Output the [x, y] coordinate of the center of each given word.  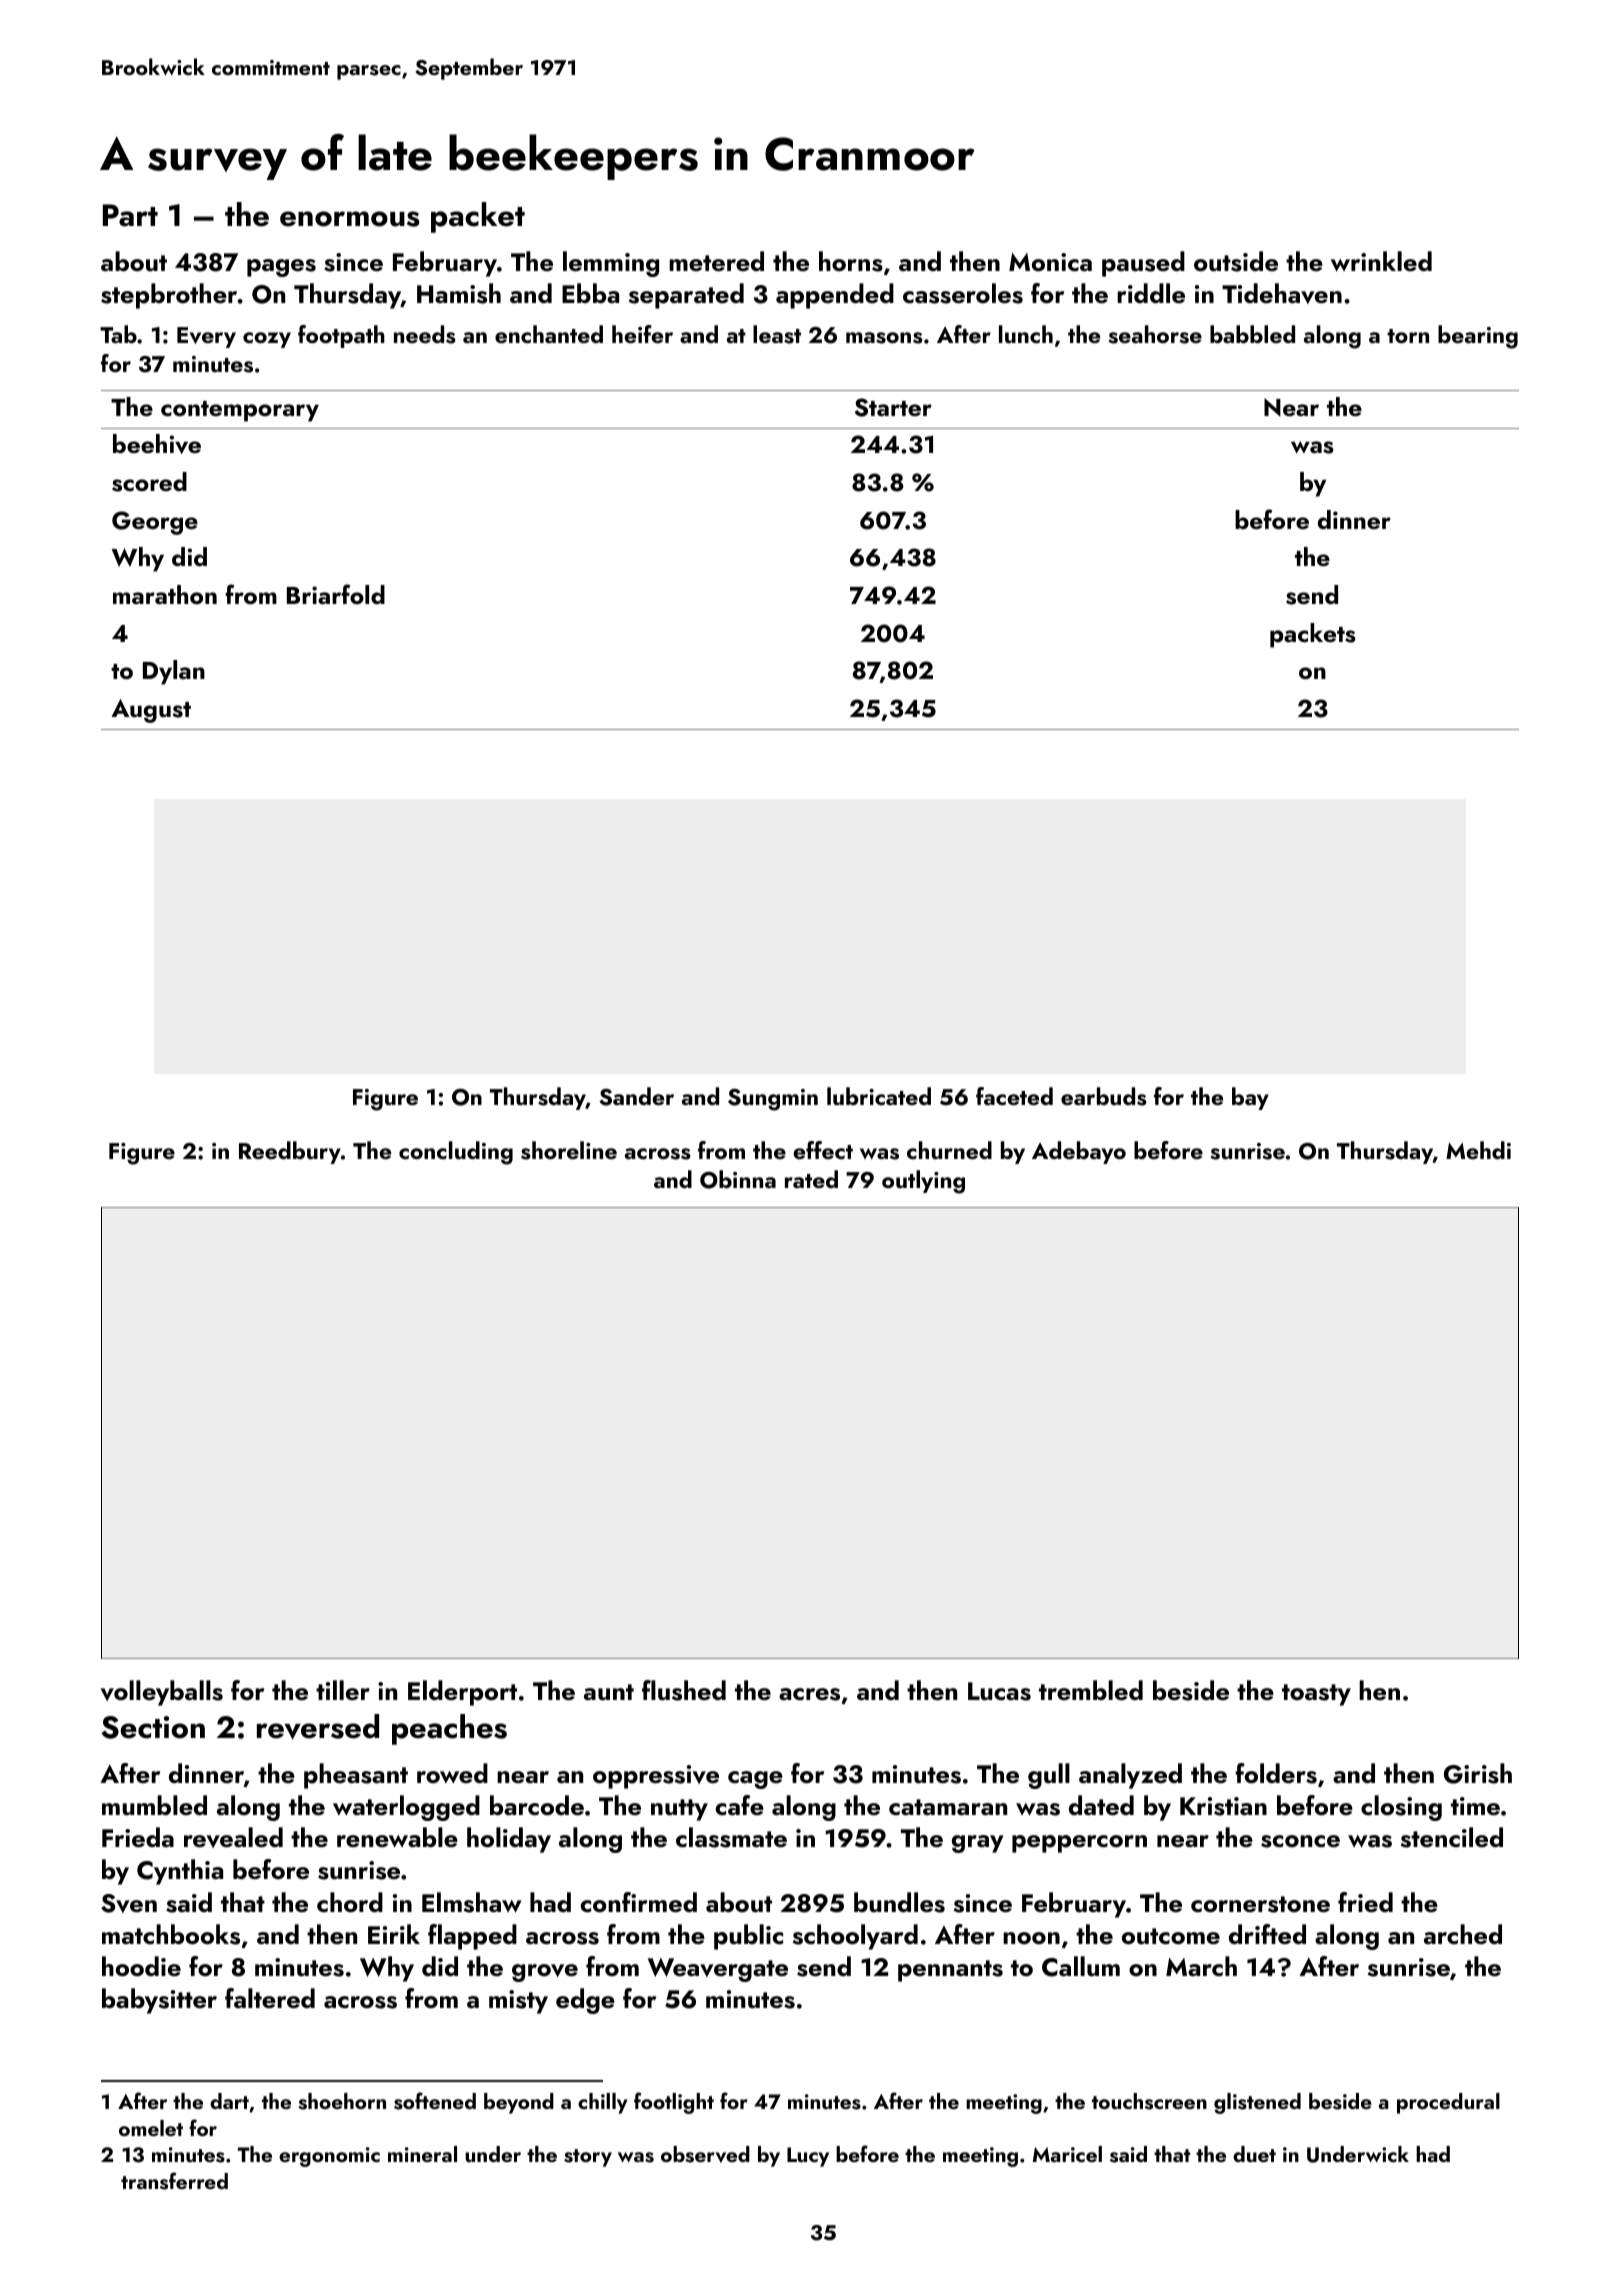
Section [153, 1727]
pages [281, 268]
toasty [1316, 1695]
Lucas [999, 1691]
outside [1236, 261]
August [151, 711]
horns [851, 261]
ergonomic [329, 2157]
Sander [636, 1096]
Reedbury [290, 1152]
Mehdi [1478, 1150]
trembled [1091, 1690]
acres [809, 1694]
